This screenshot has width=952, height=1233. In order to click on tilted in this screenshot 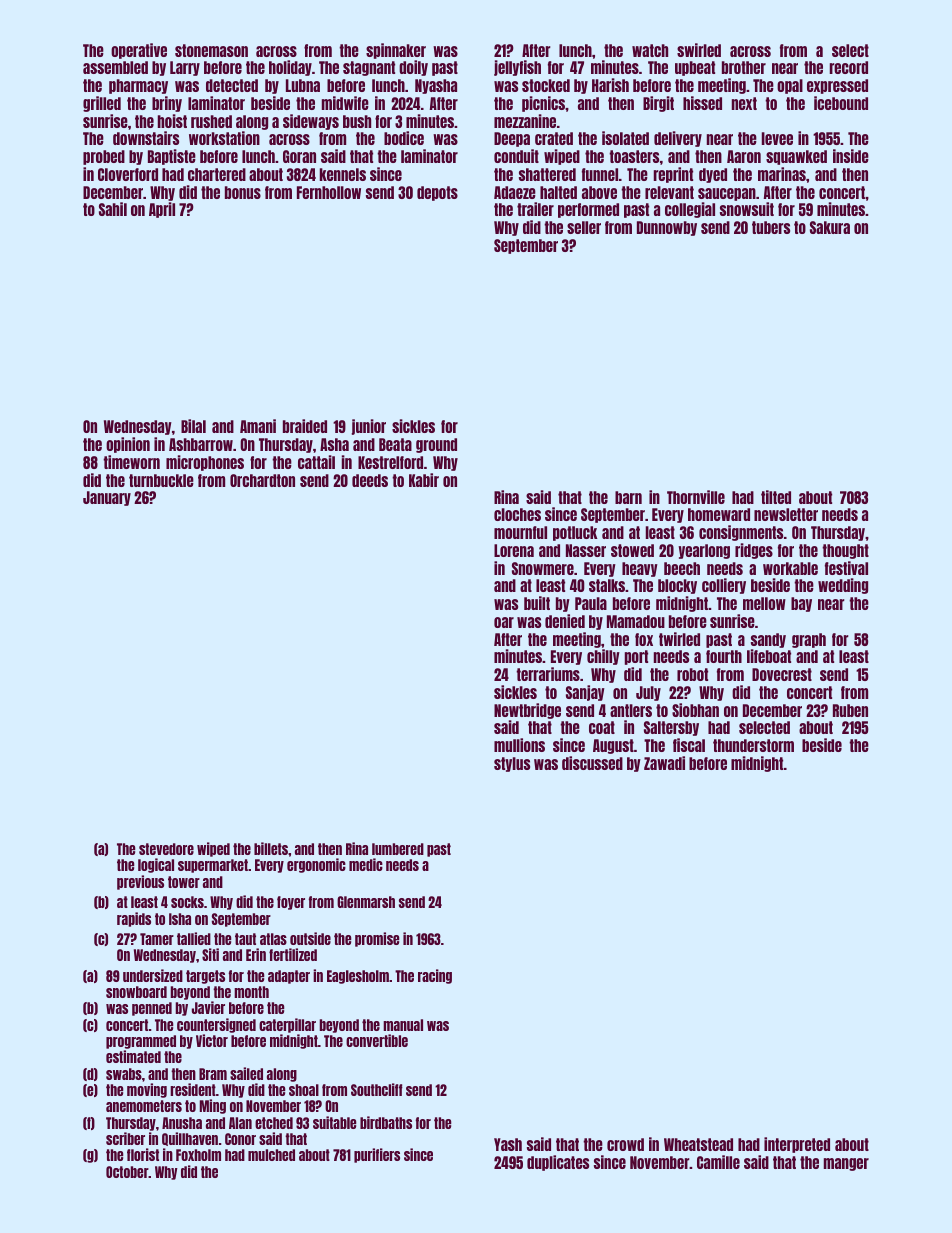, I will do `click(776, 497)`.
